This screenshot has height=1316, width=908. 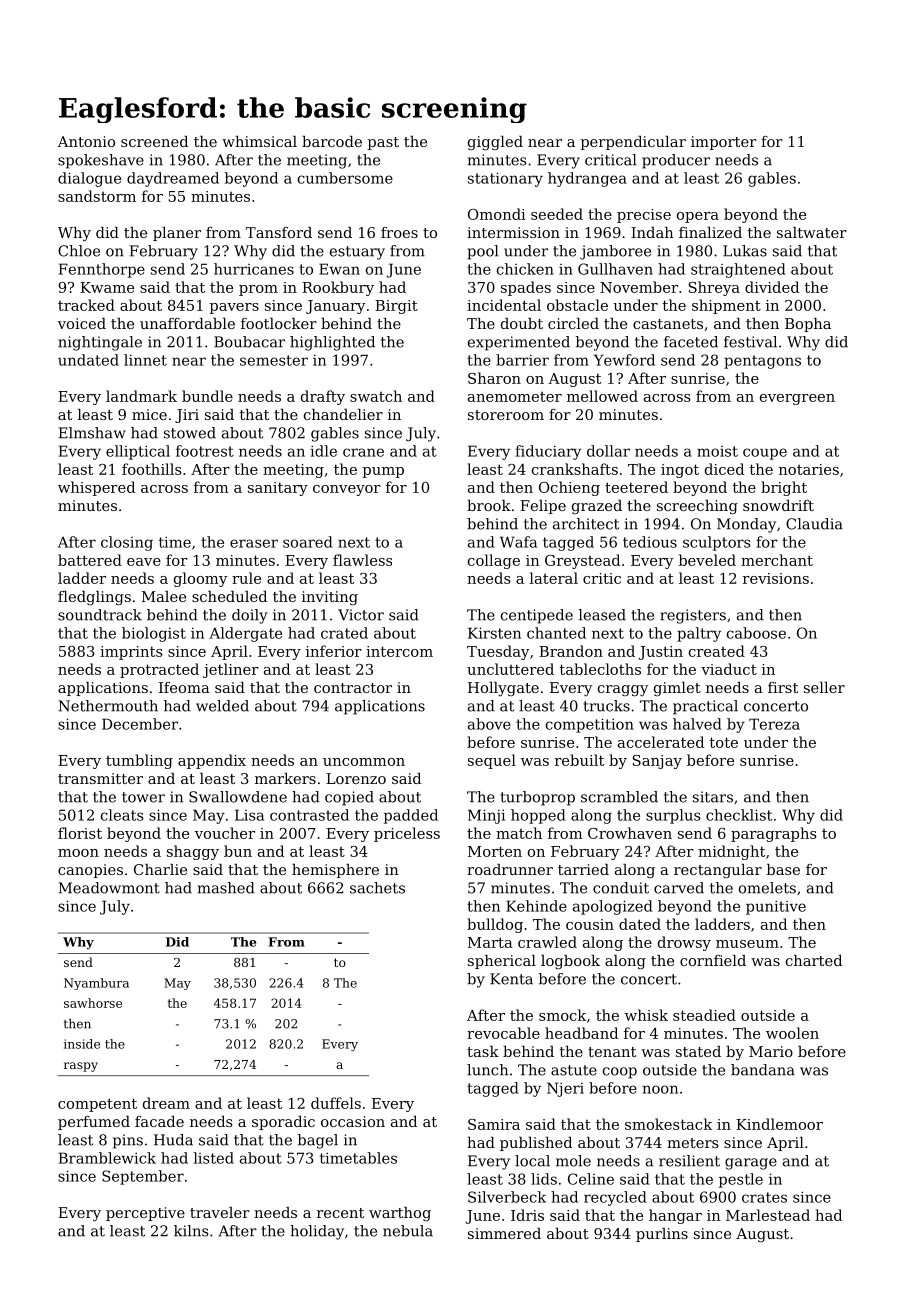 I want to click on whispered, so click(x=96, y=488).
